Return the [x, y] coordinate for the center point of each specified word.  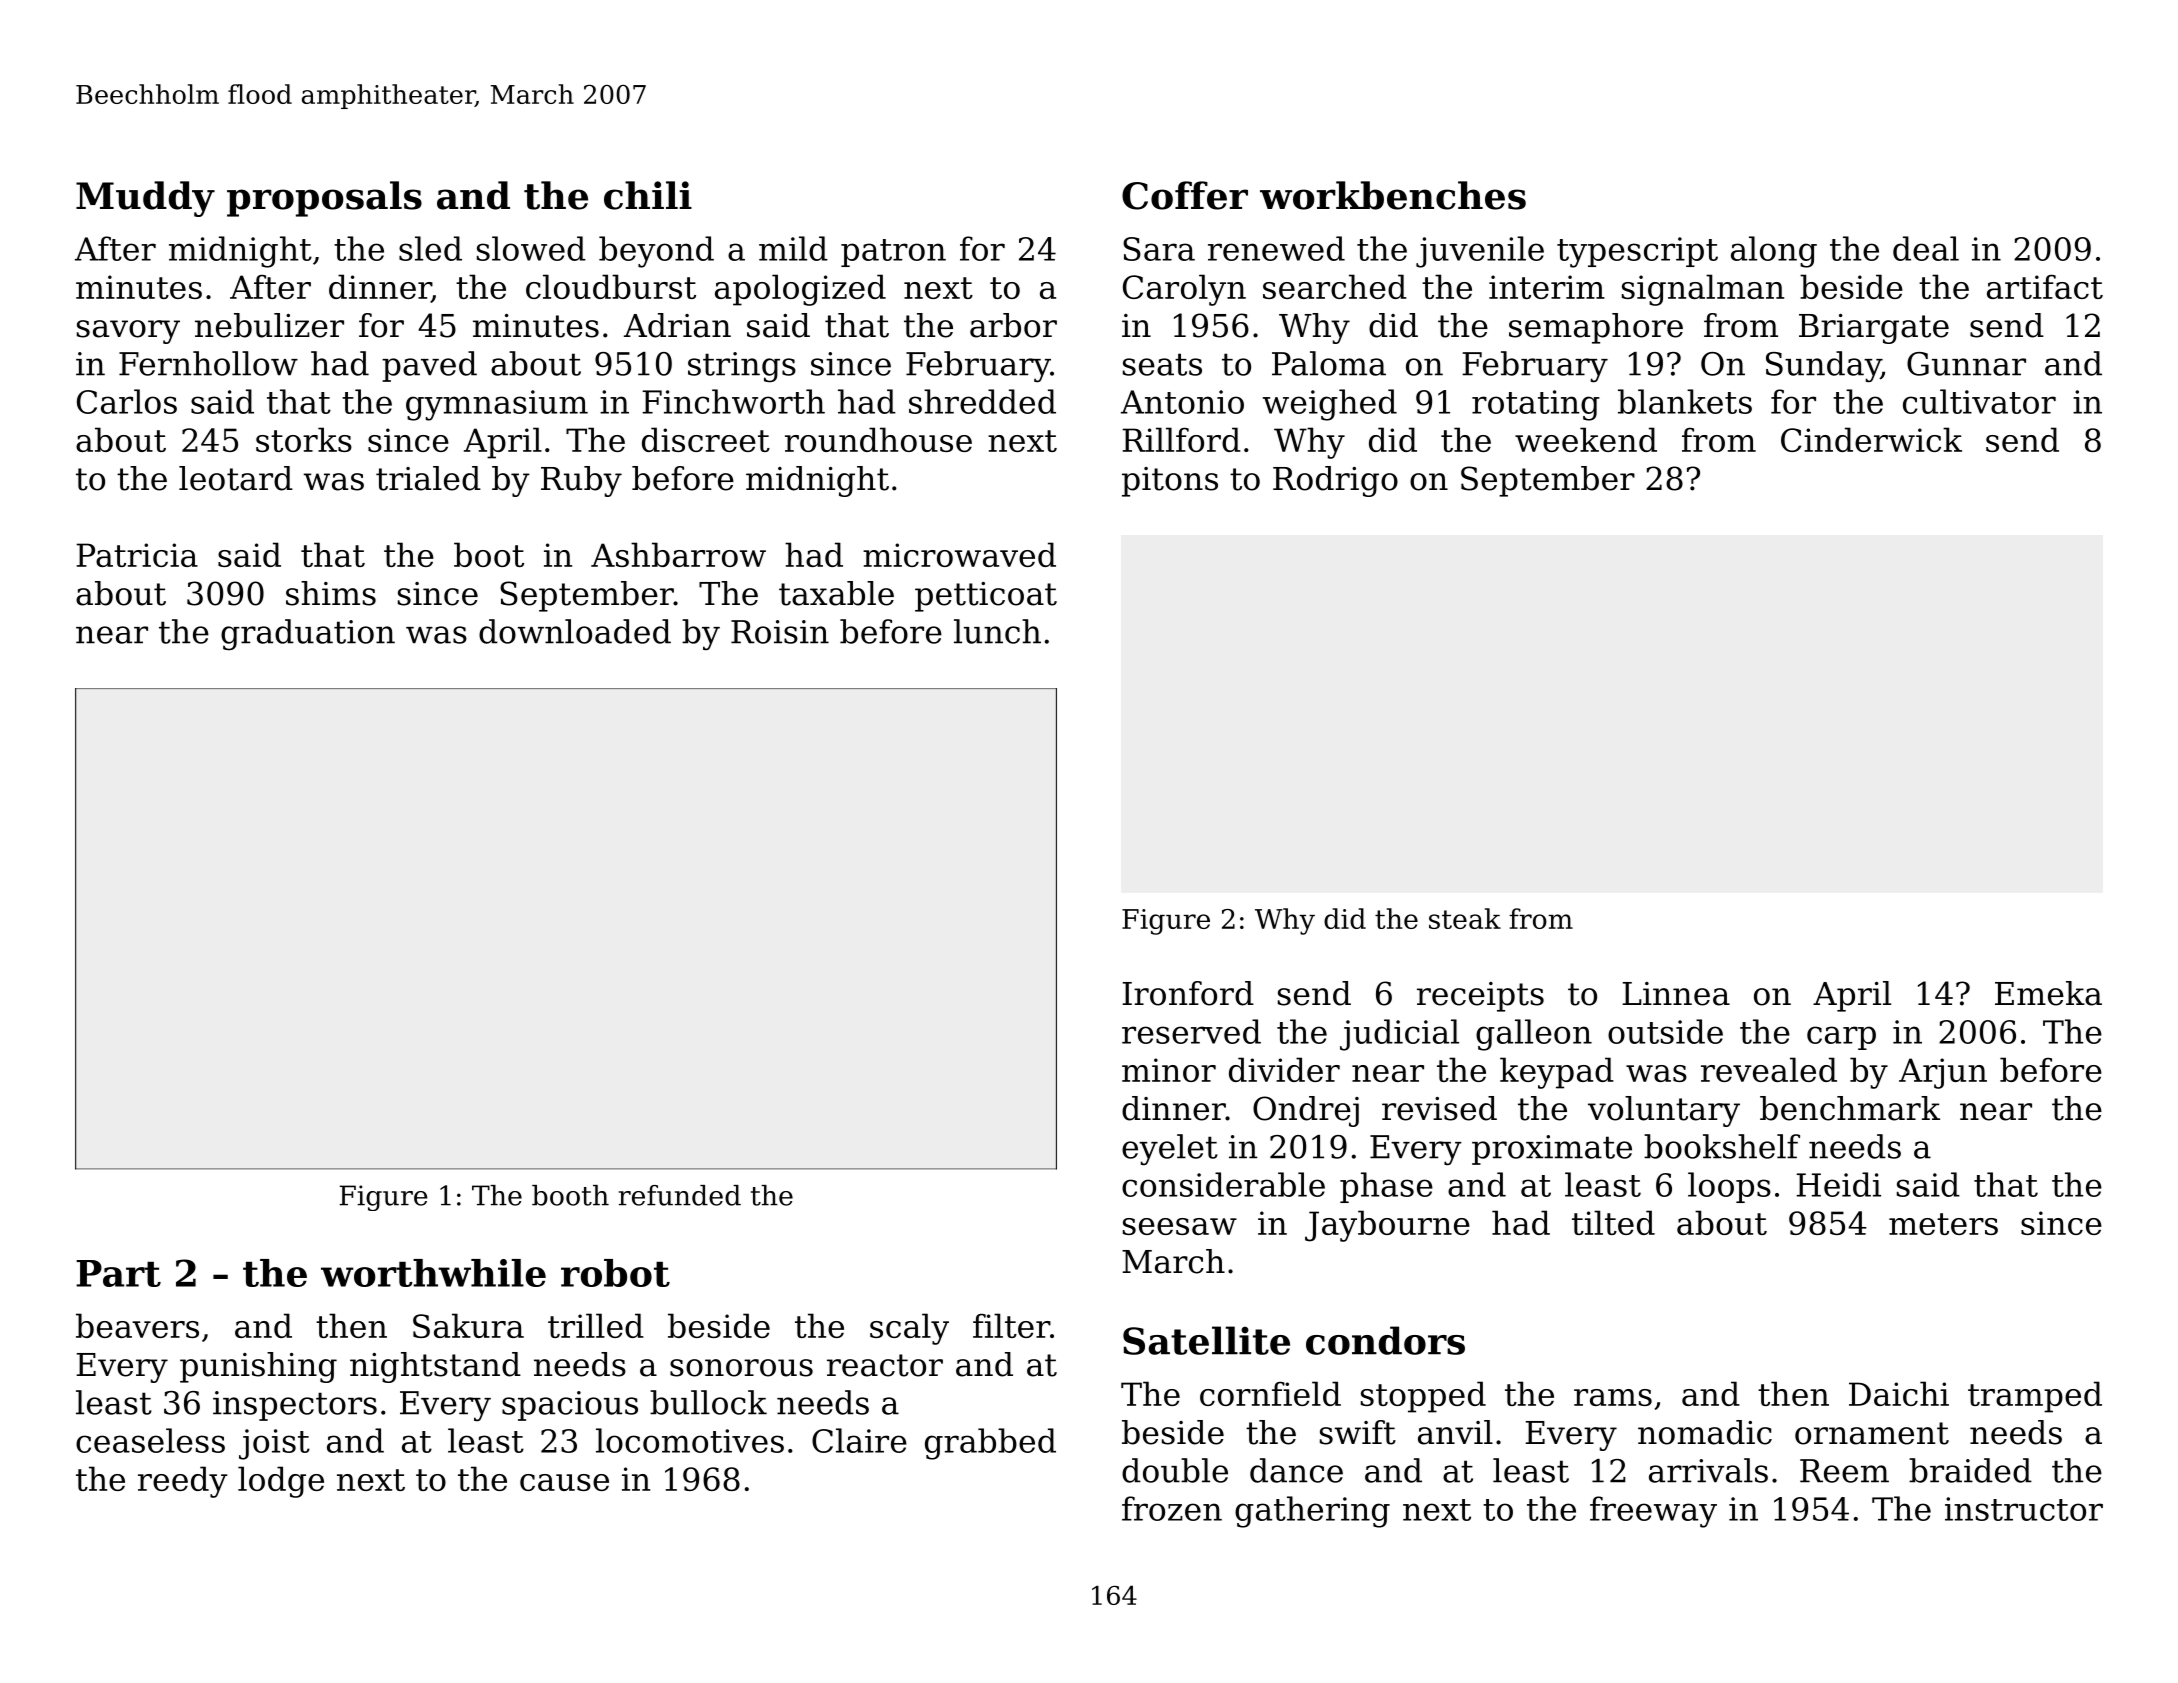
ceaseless [150, 1440]
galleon [1534, 1035]
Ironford [1188, 993]
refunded [680, 1195]
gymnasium [497, 405]
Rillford [1181, 439]
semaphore [1596, 328]
